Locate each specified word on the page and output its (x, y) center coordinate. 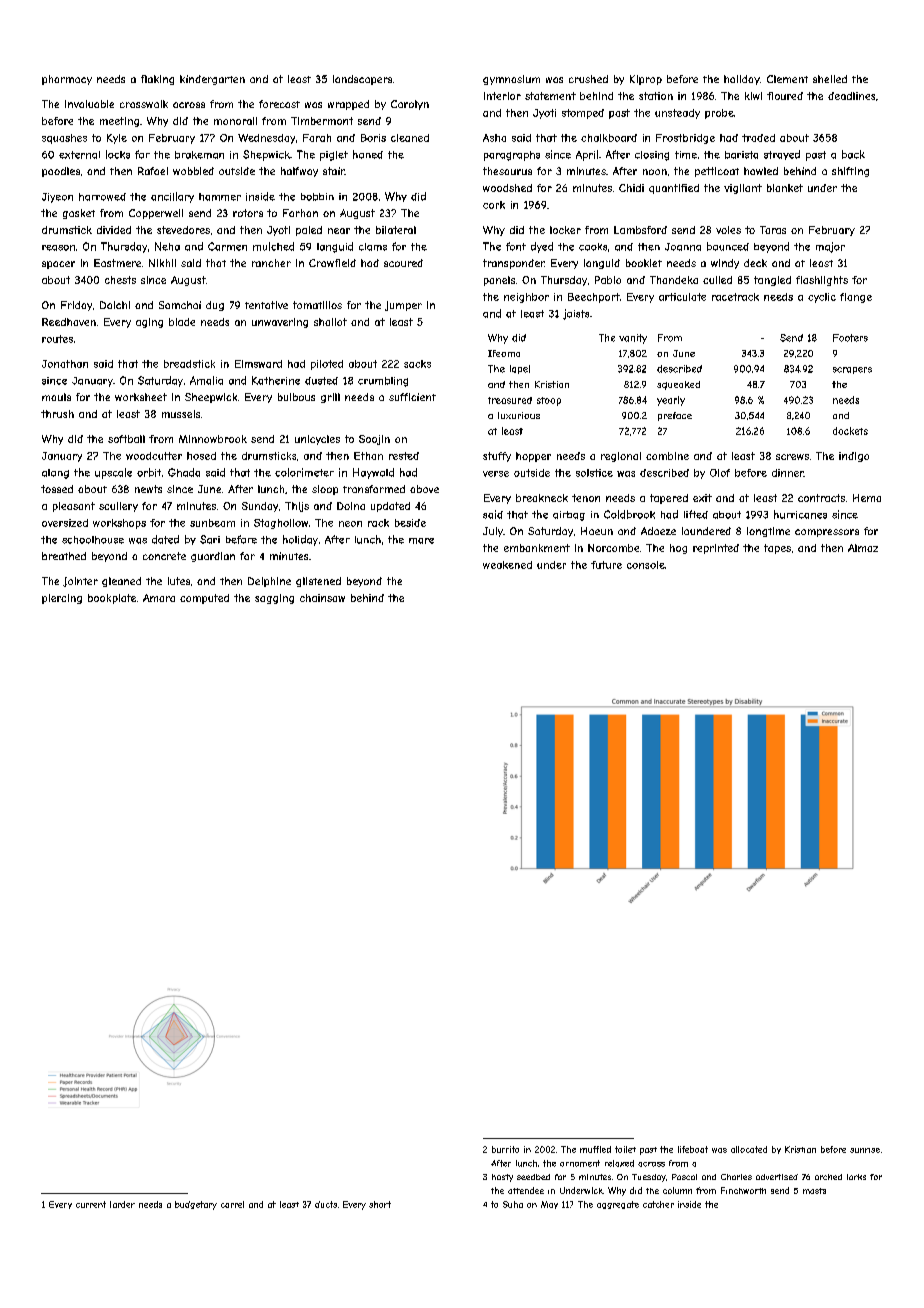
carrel (232, 1204)
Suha (513, 1204)
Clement (787, 79)
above (424, 489)
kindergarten (212, 80)
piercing (62, 599)
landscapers (362, 80)
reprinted (716, 549)
